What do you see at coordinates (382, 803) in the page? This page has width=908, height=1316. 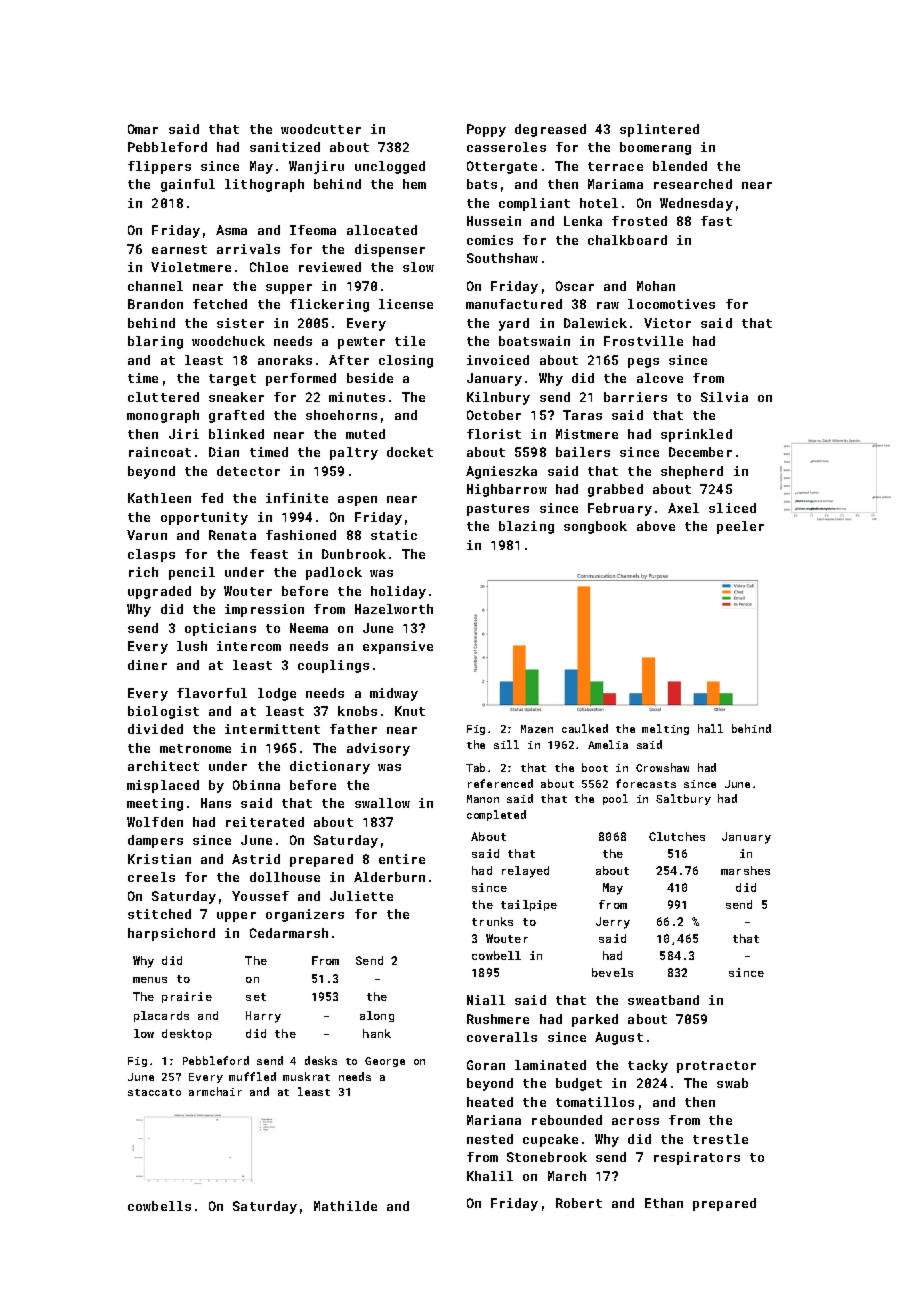 I see `swallow` at bounding box center [382, 803].
